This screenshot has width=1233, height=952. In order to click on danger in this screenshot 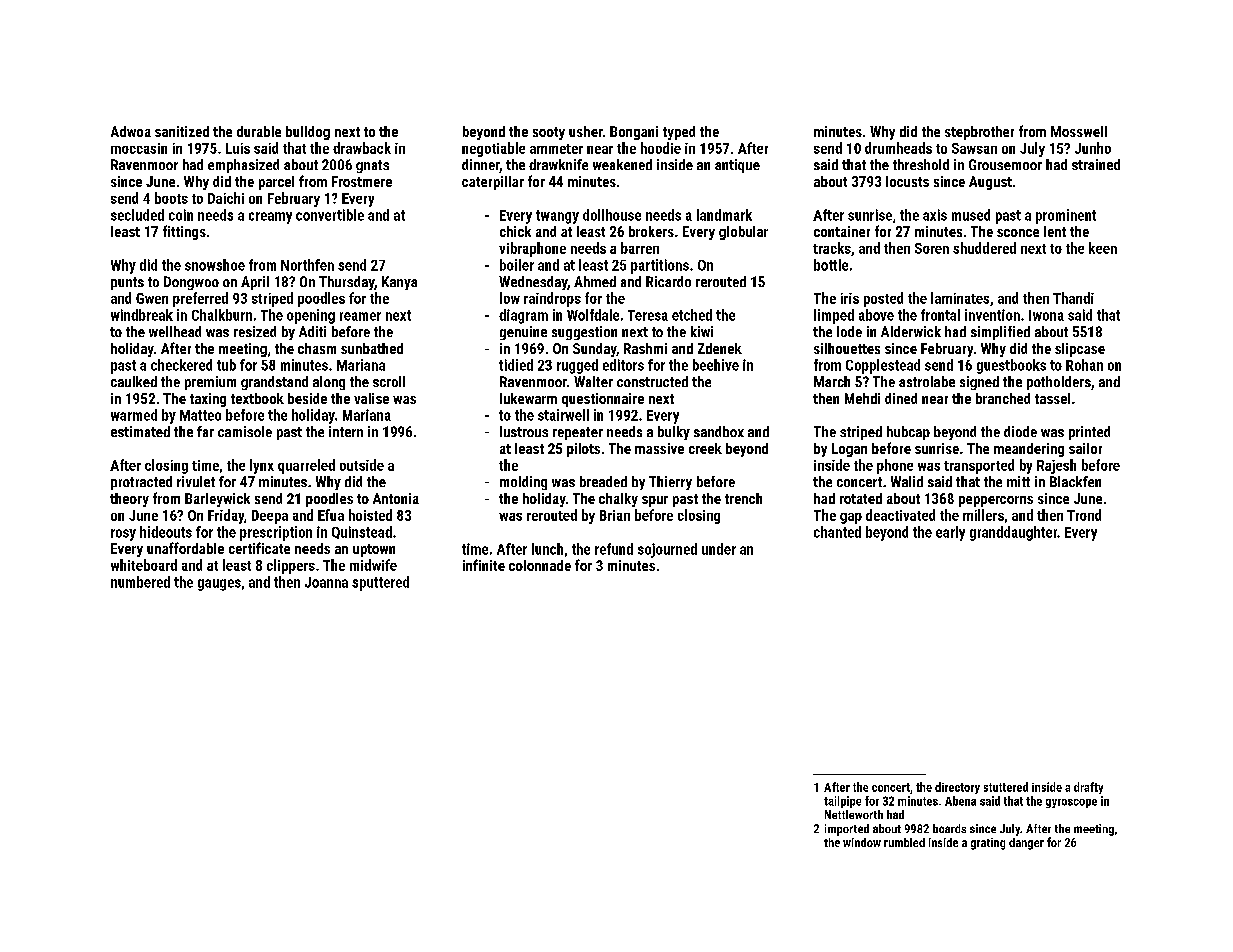, I will do `click(1026, 844)`.
